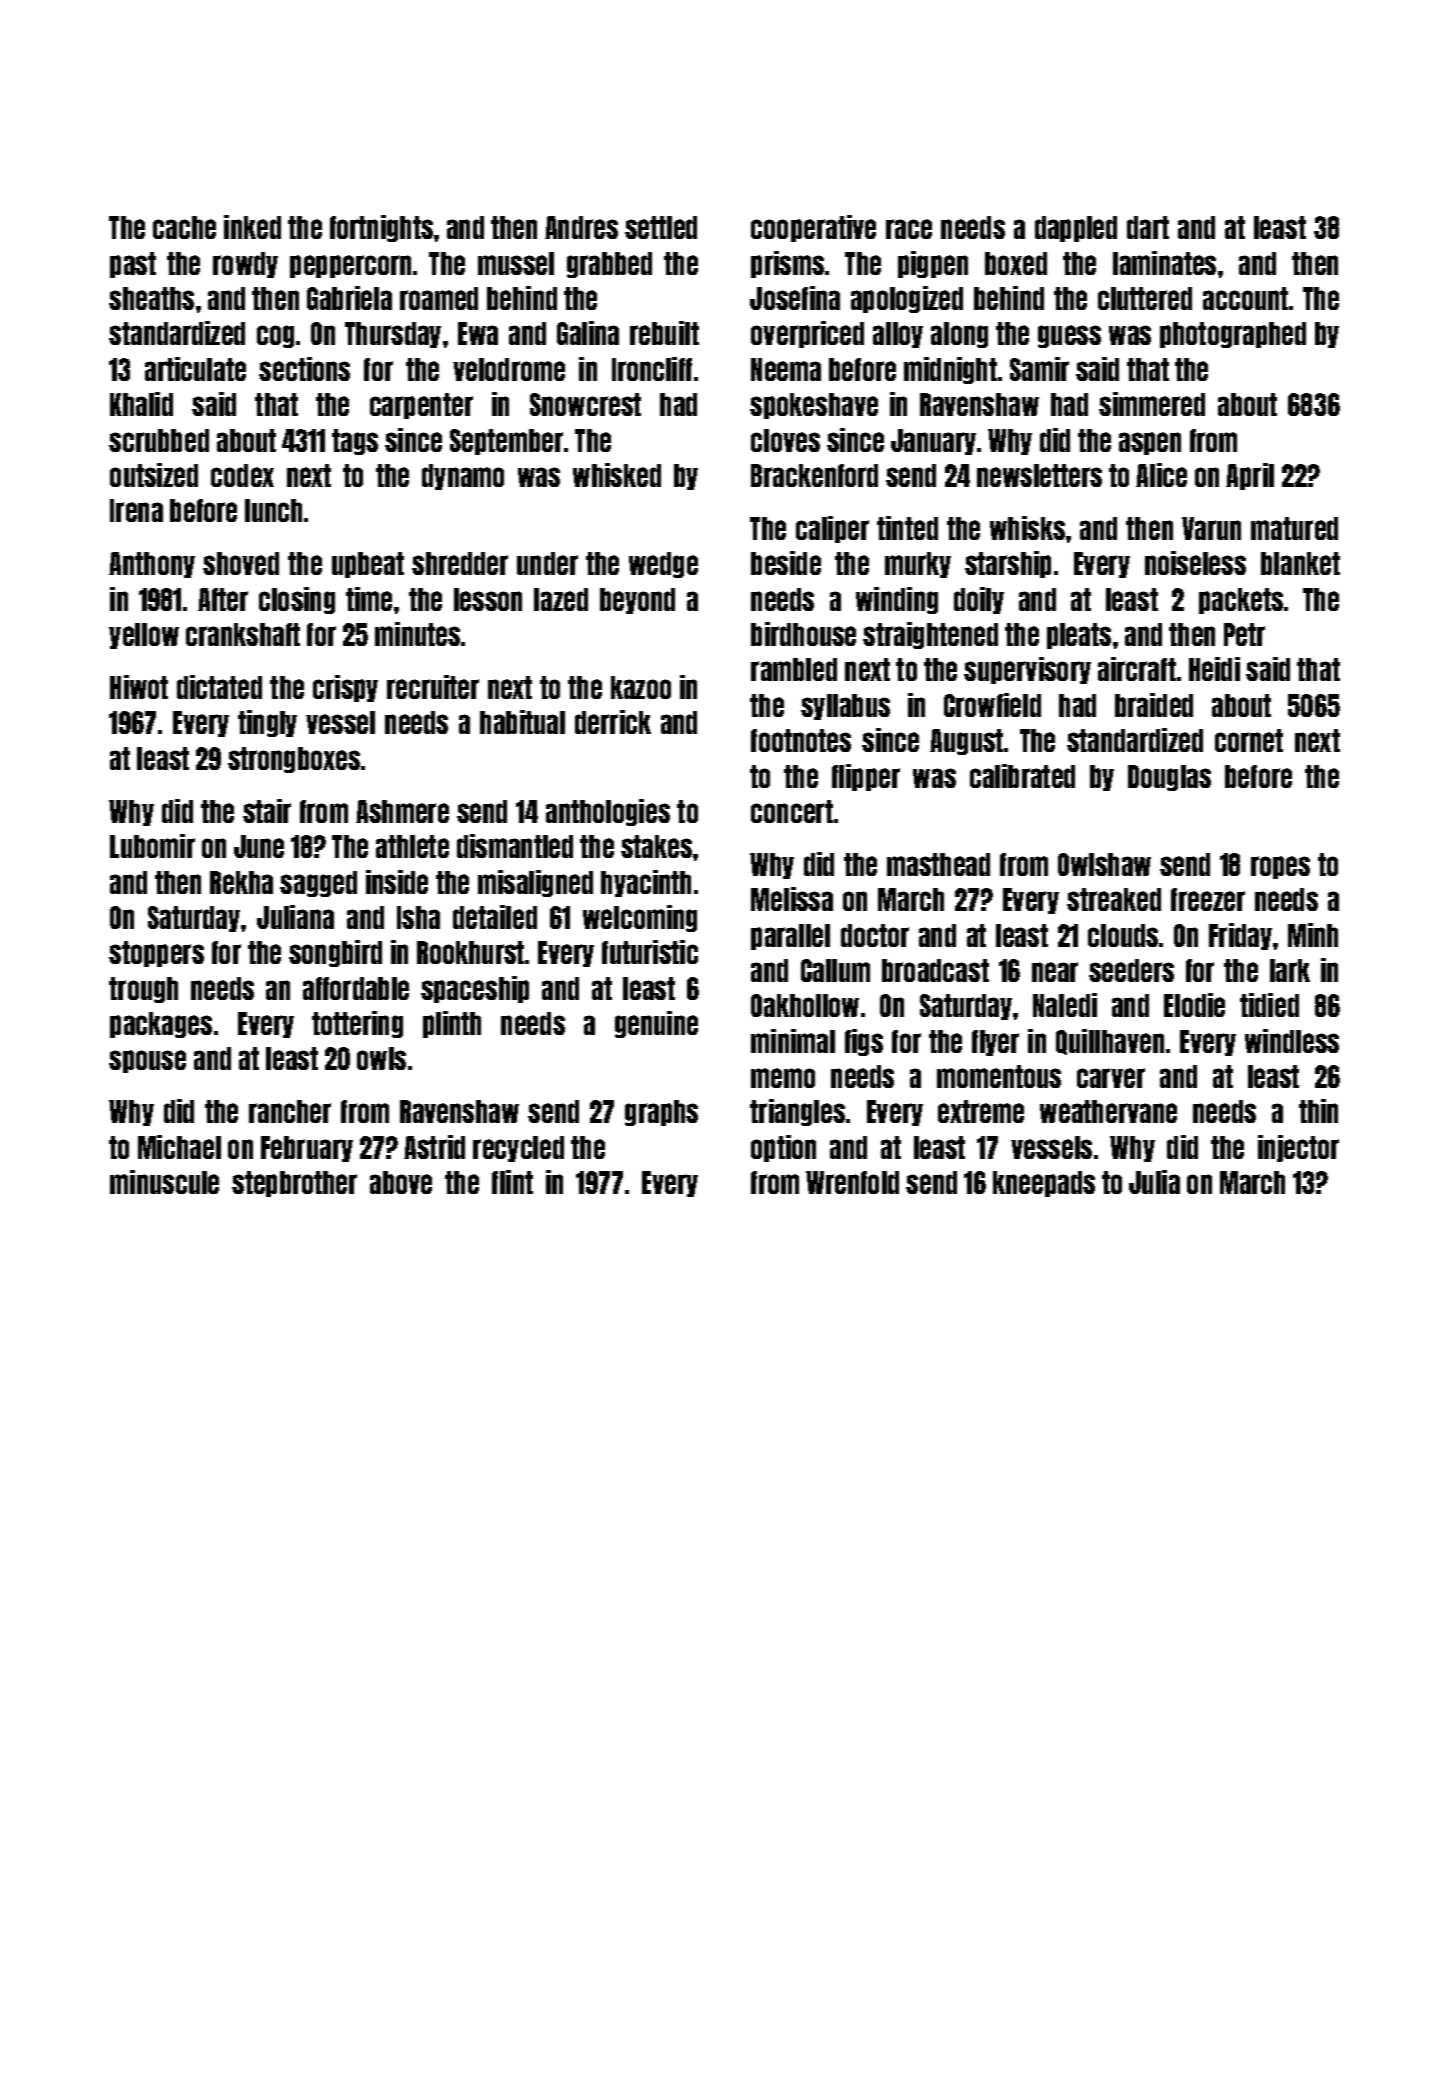 Image resolution: width=1450 pixels, height=2100 pixels. What do you see at coordinates (1148, 227) in the screenshot?
I see `dart` at bounding box center [1148, 227].
